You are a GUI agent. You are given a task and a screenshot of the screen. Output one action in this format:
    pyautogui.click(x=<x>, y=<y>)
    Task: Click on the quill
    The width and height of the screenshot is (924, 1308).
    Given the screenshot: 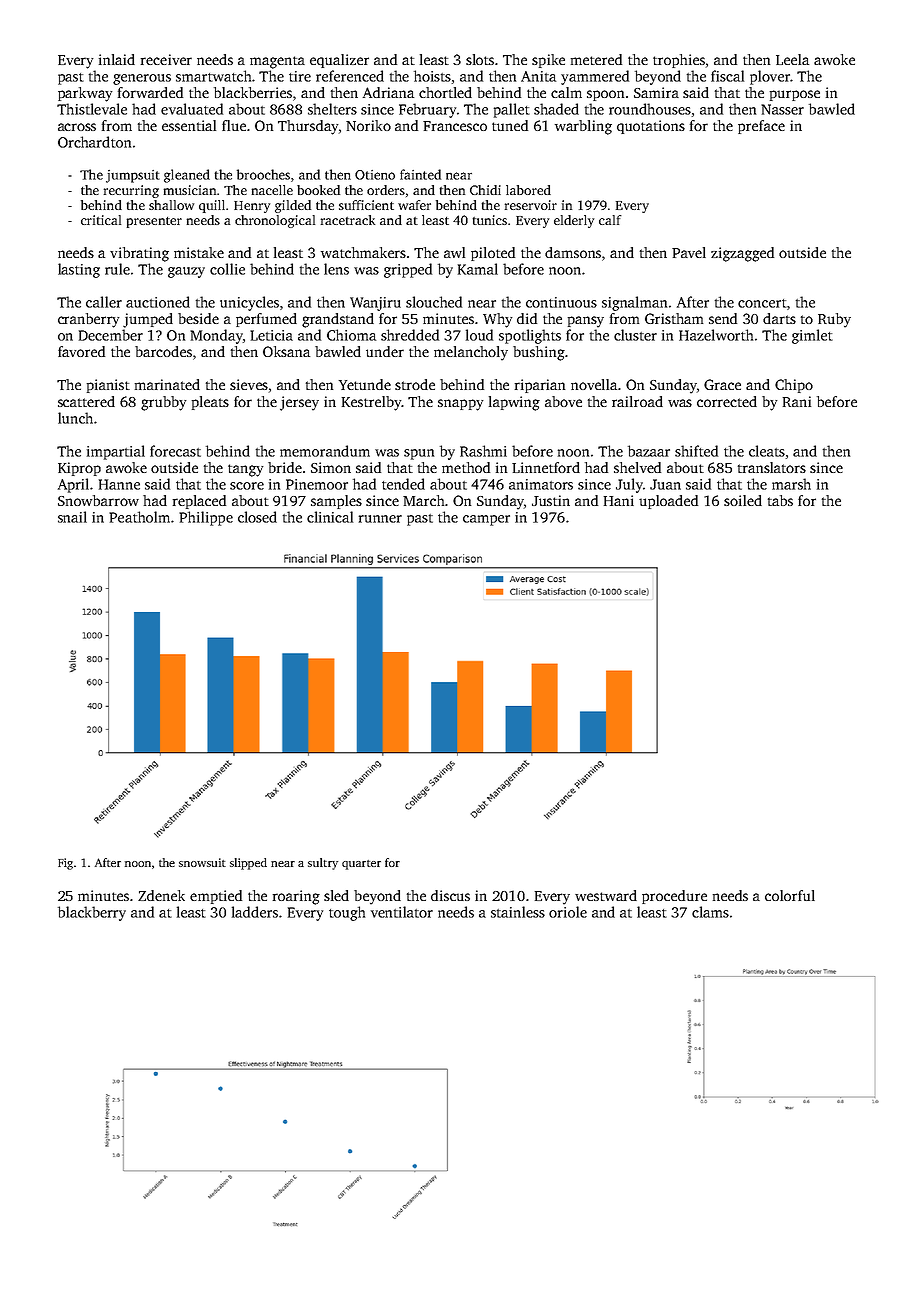 What is the action you would take?
    pyautogui.click(x=212, y=206)
